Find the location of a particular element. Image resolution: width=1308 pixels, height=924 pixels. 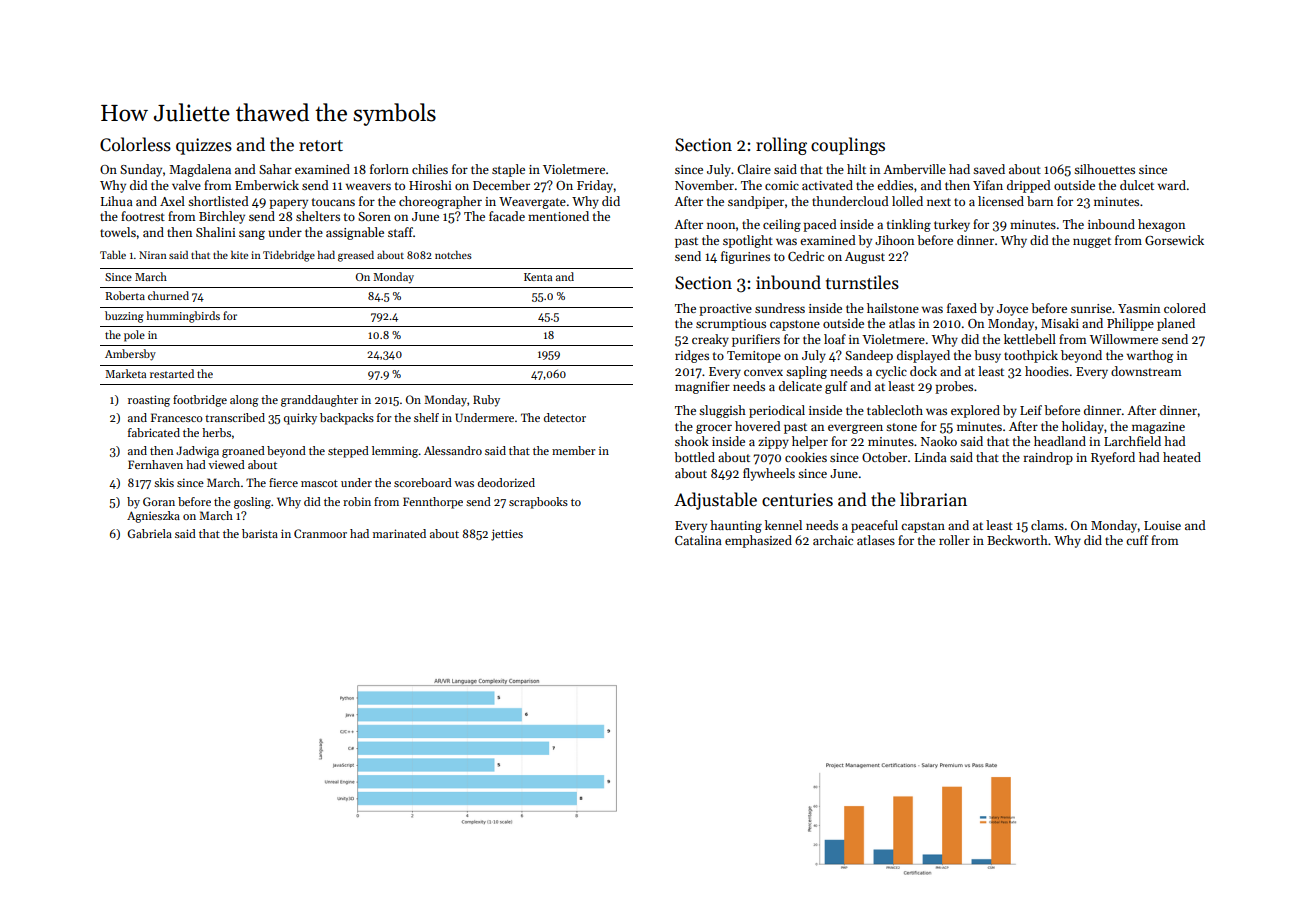

viewed is located at coordinates (226, 464).
